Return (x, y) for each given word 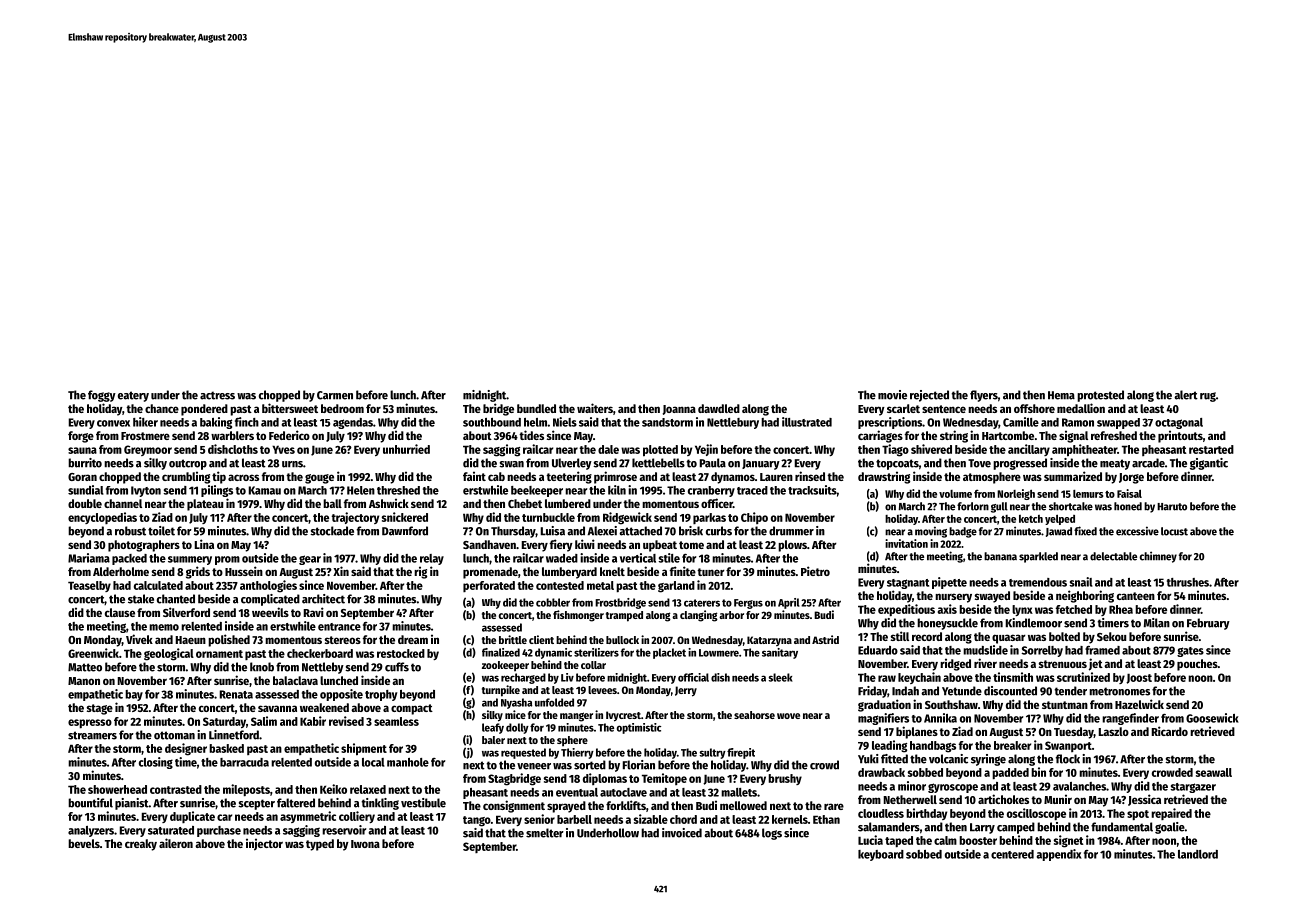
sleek (781, 677)
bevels (84, 843)
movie (892, 395)
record (927, 636)
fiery (561, 545)
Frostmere (145, 436)
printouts (1180, 436)
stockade (332, 531)
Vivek (139, 639)
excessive (1137, 531)
